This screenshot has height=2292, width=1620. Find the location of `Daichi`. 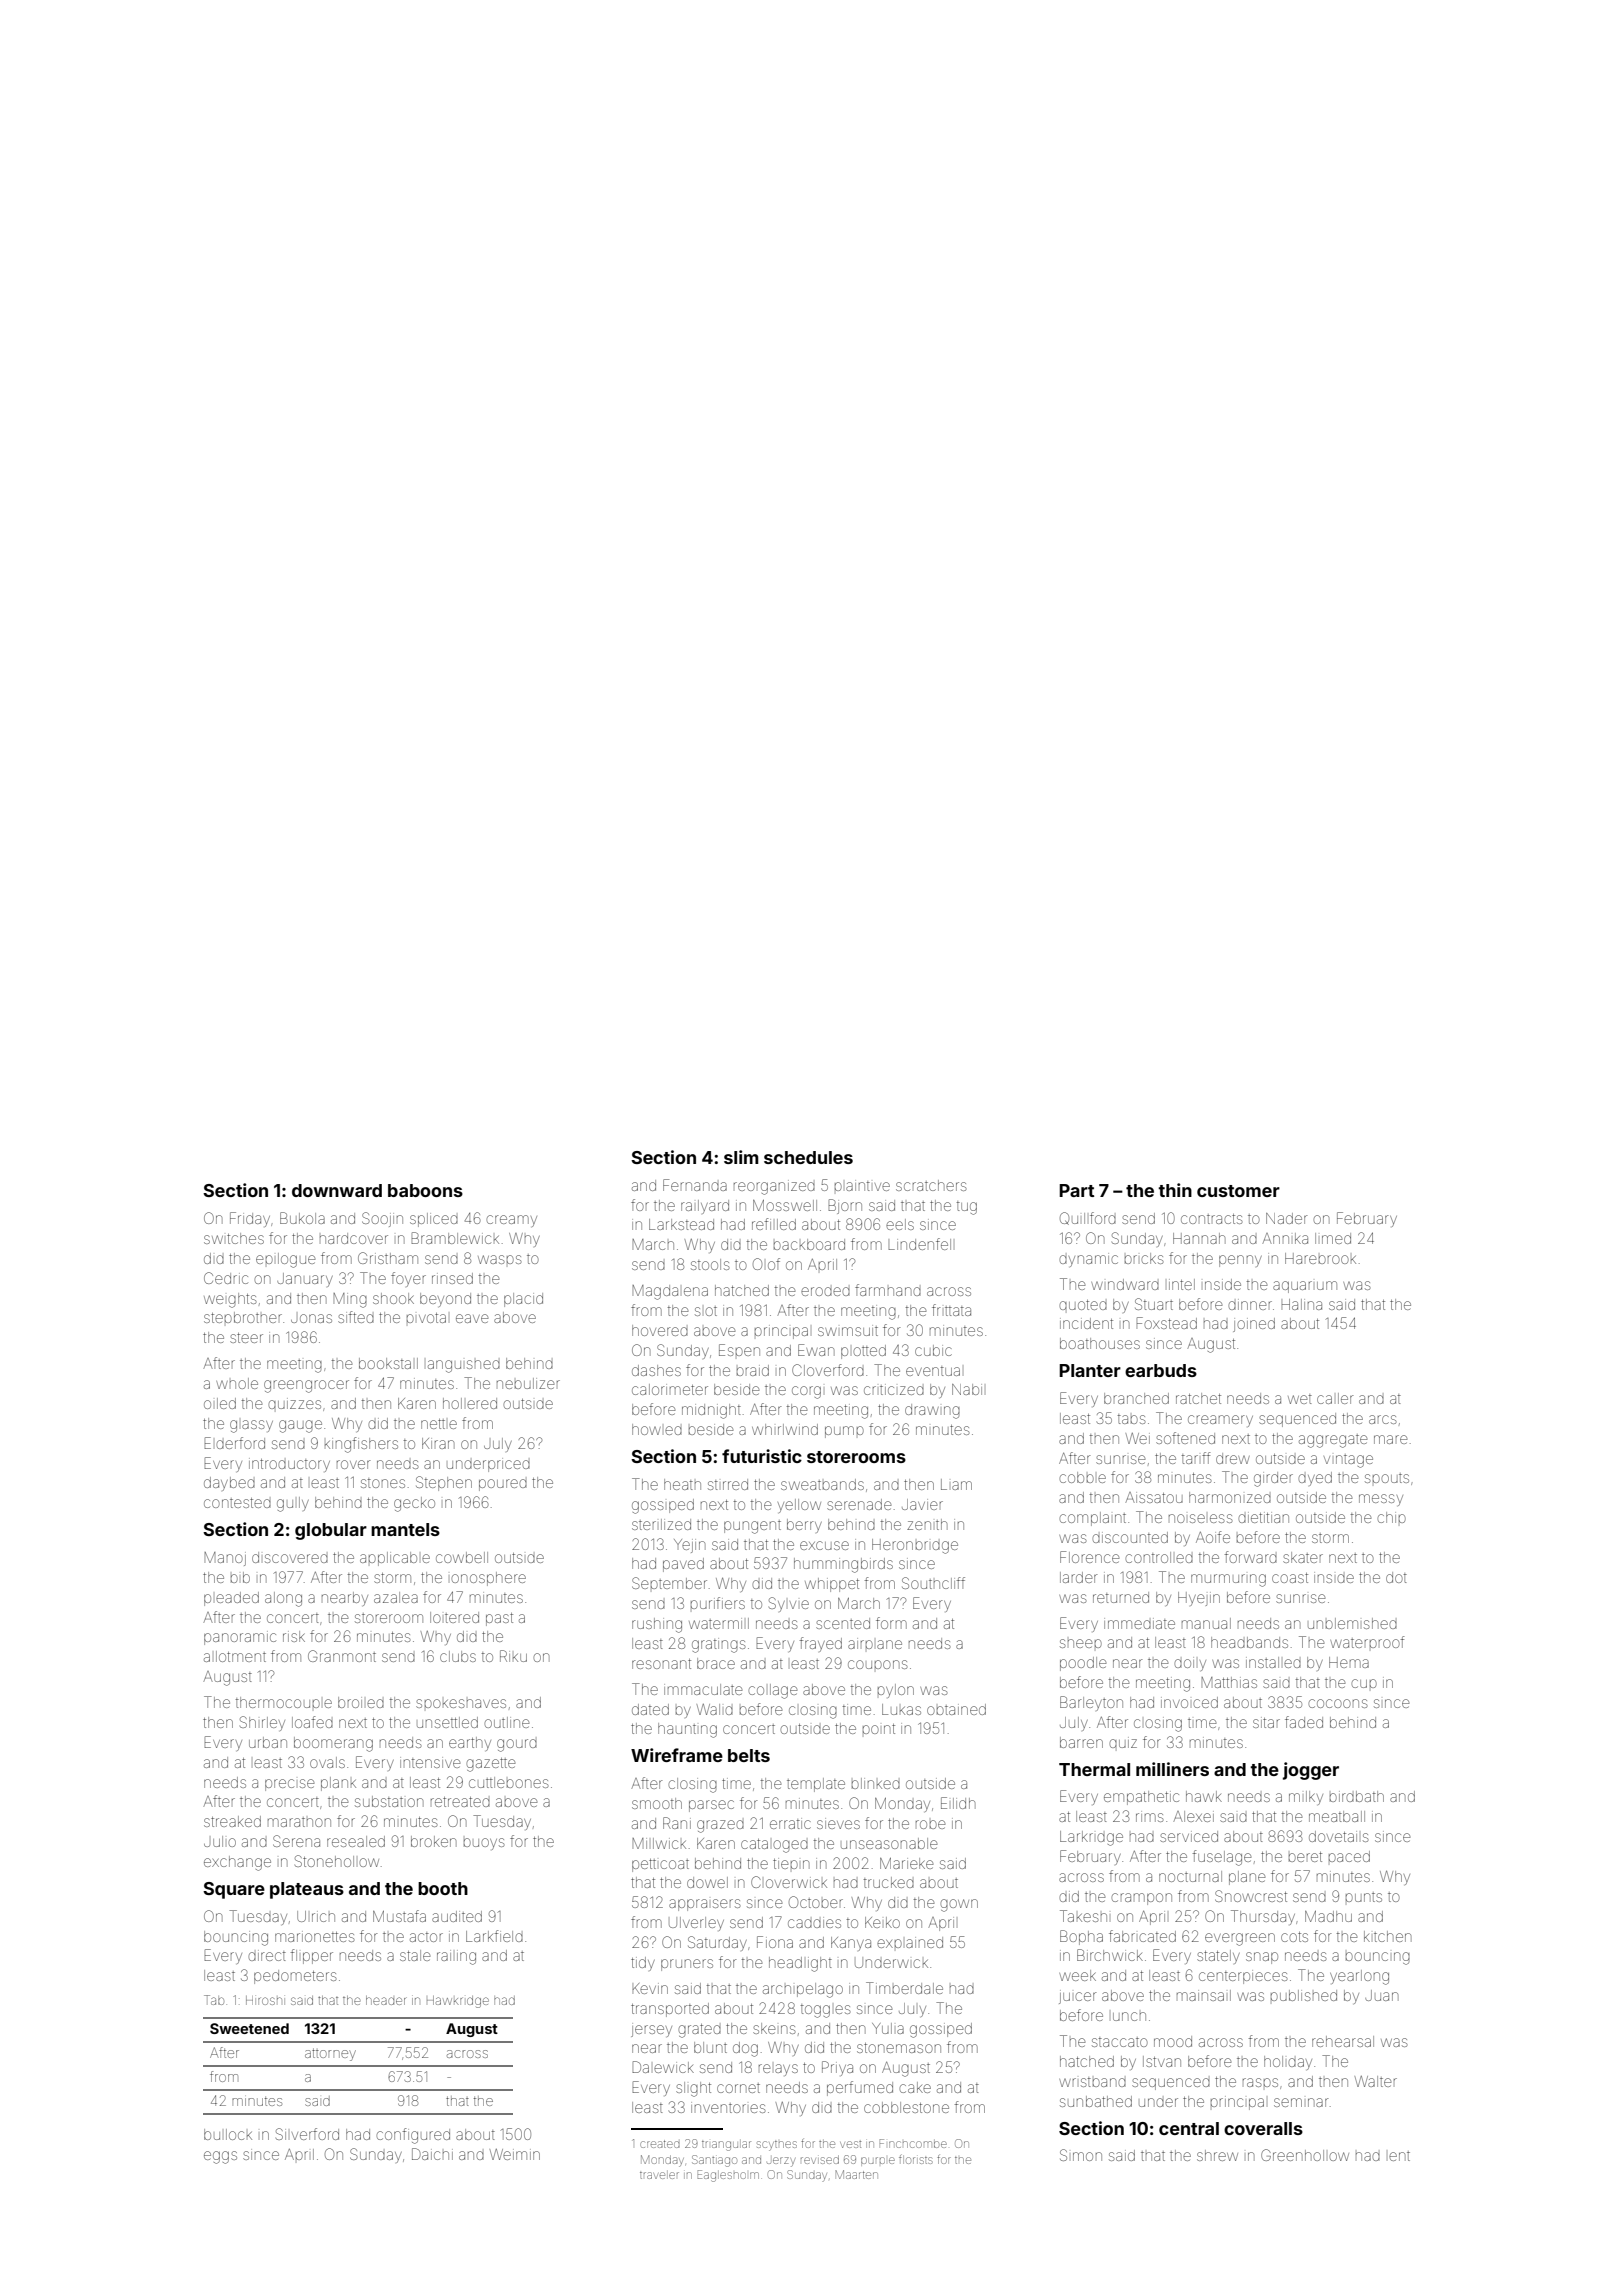

Daichi is located at coordinates (432, 2154).
